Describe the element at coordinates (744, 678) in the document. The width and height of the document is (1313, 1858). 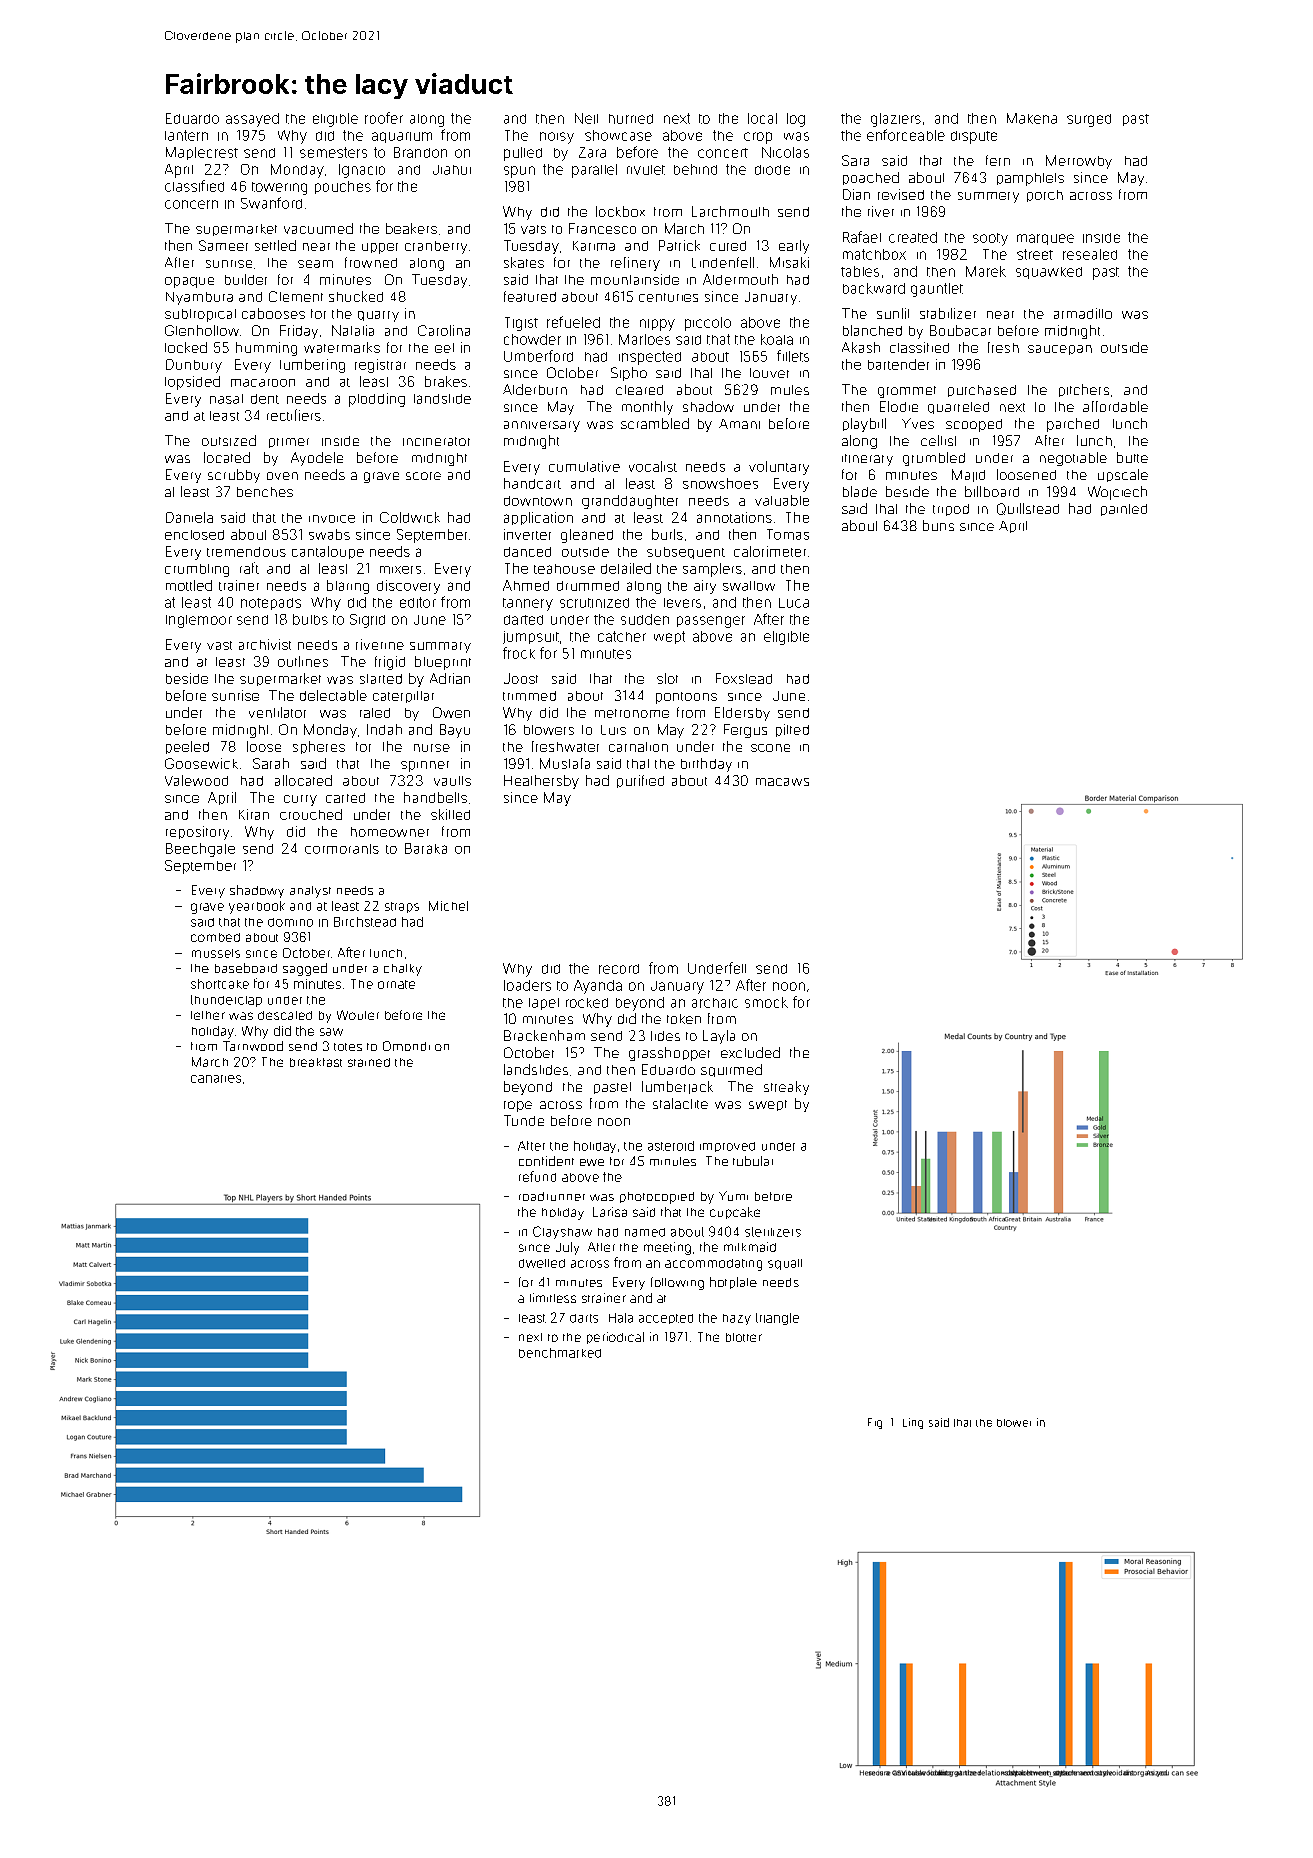
I see `Foxstead` at that location.
